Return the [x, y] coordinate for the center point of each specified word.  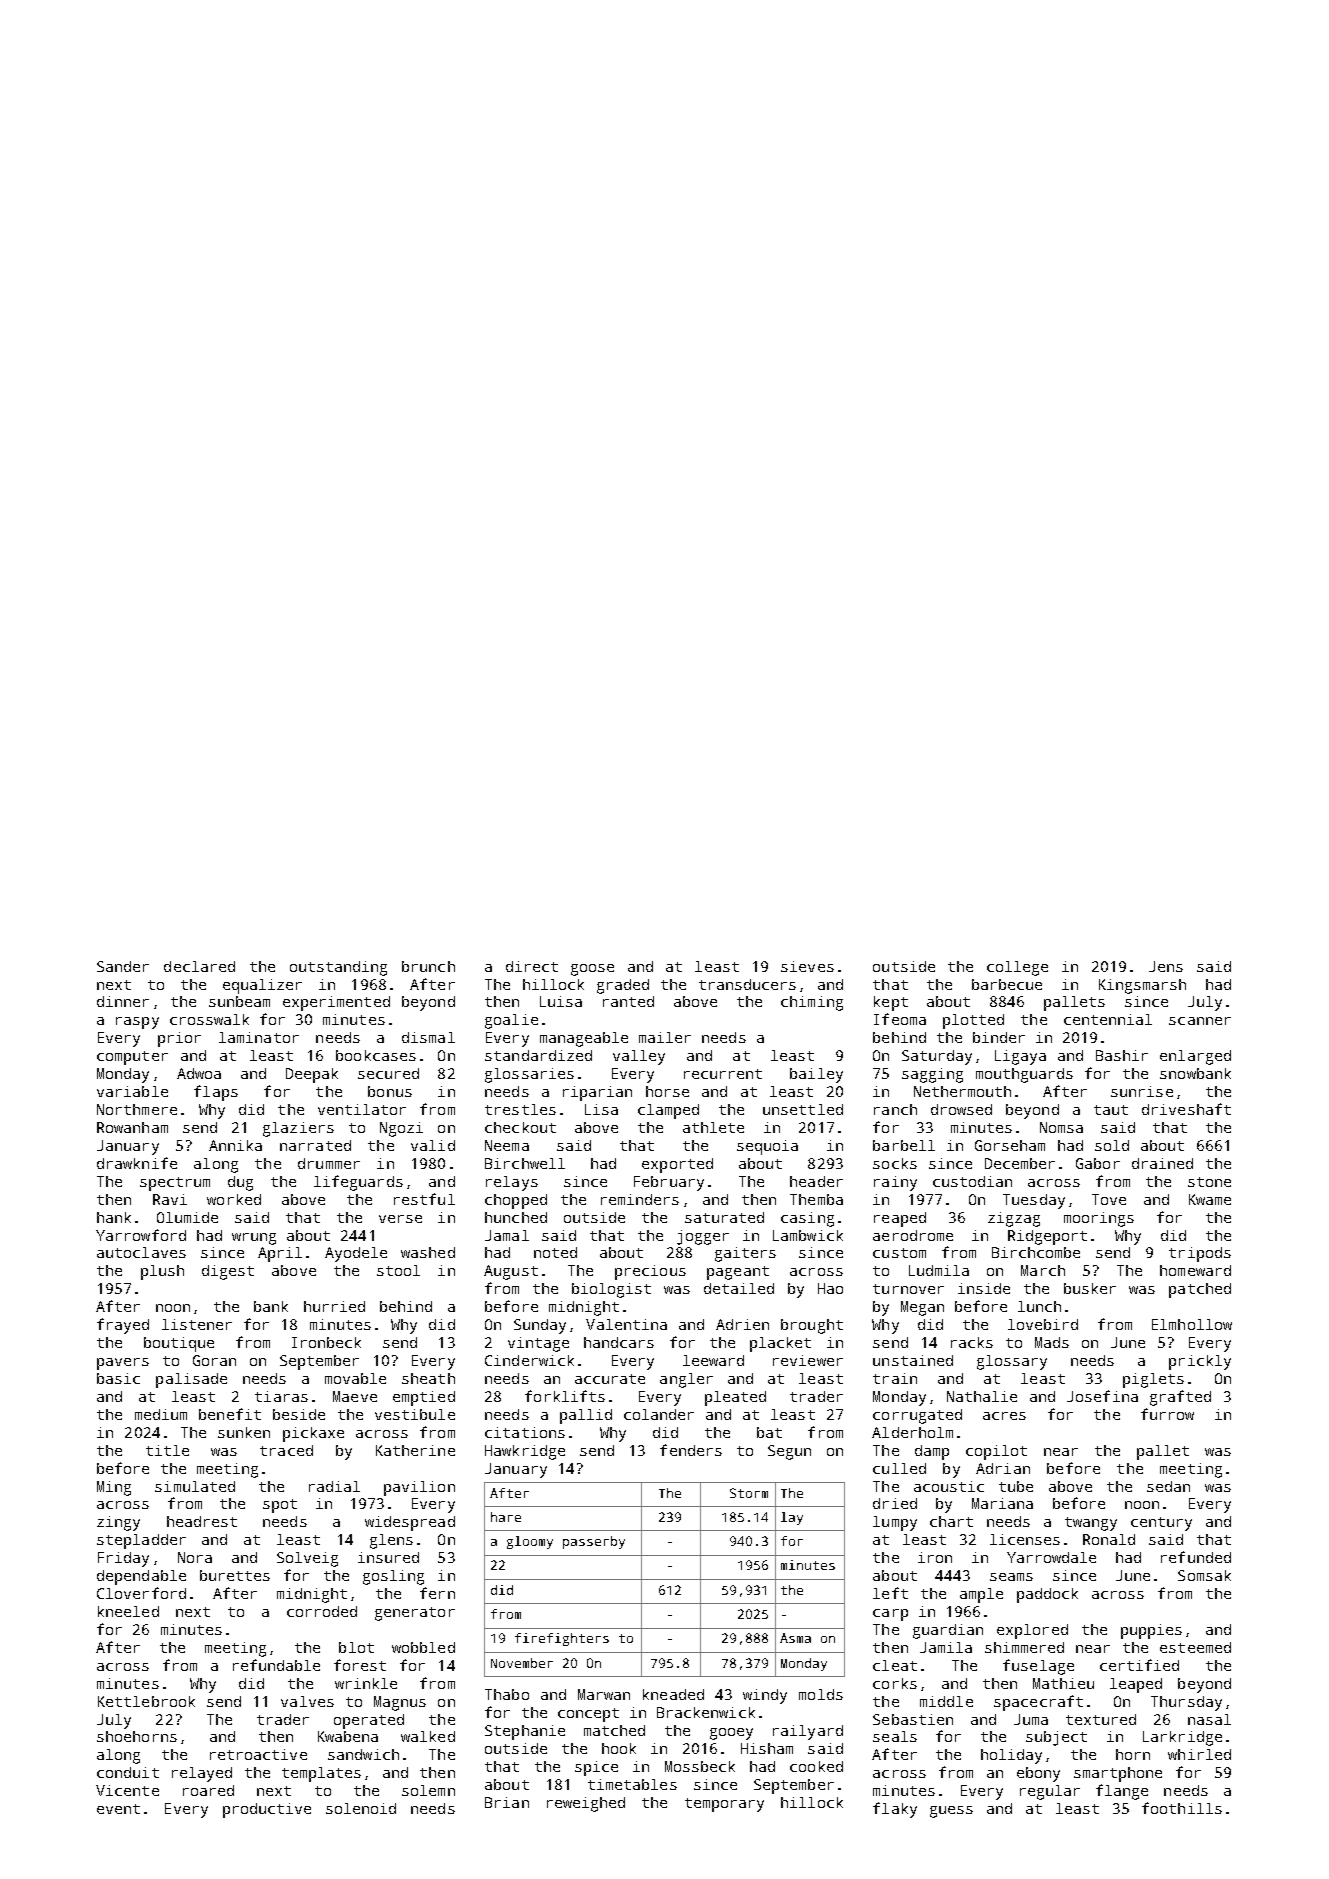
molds [821, 1694]
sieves [807, 966]
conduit [128, 1772]
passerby [594, 1542]
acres [1004, 1416]
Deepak [312, 1075]
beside [299, 1414]
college [1017, 968]
